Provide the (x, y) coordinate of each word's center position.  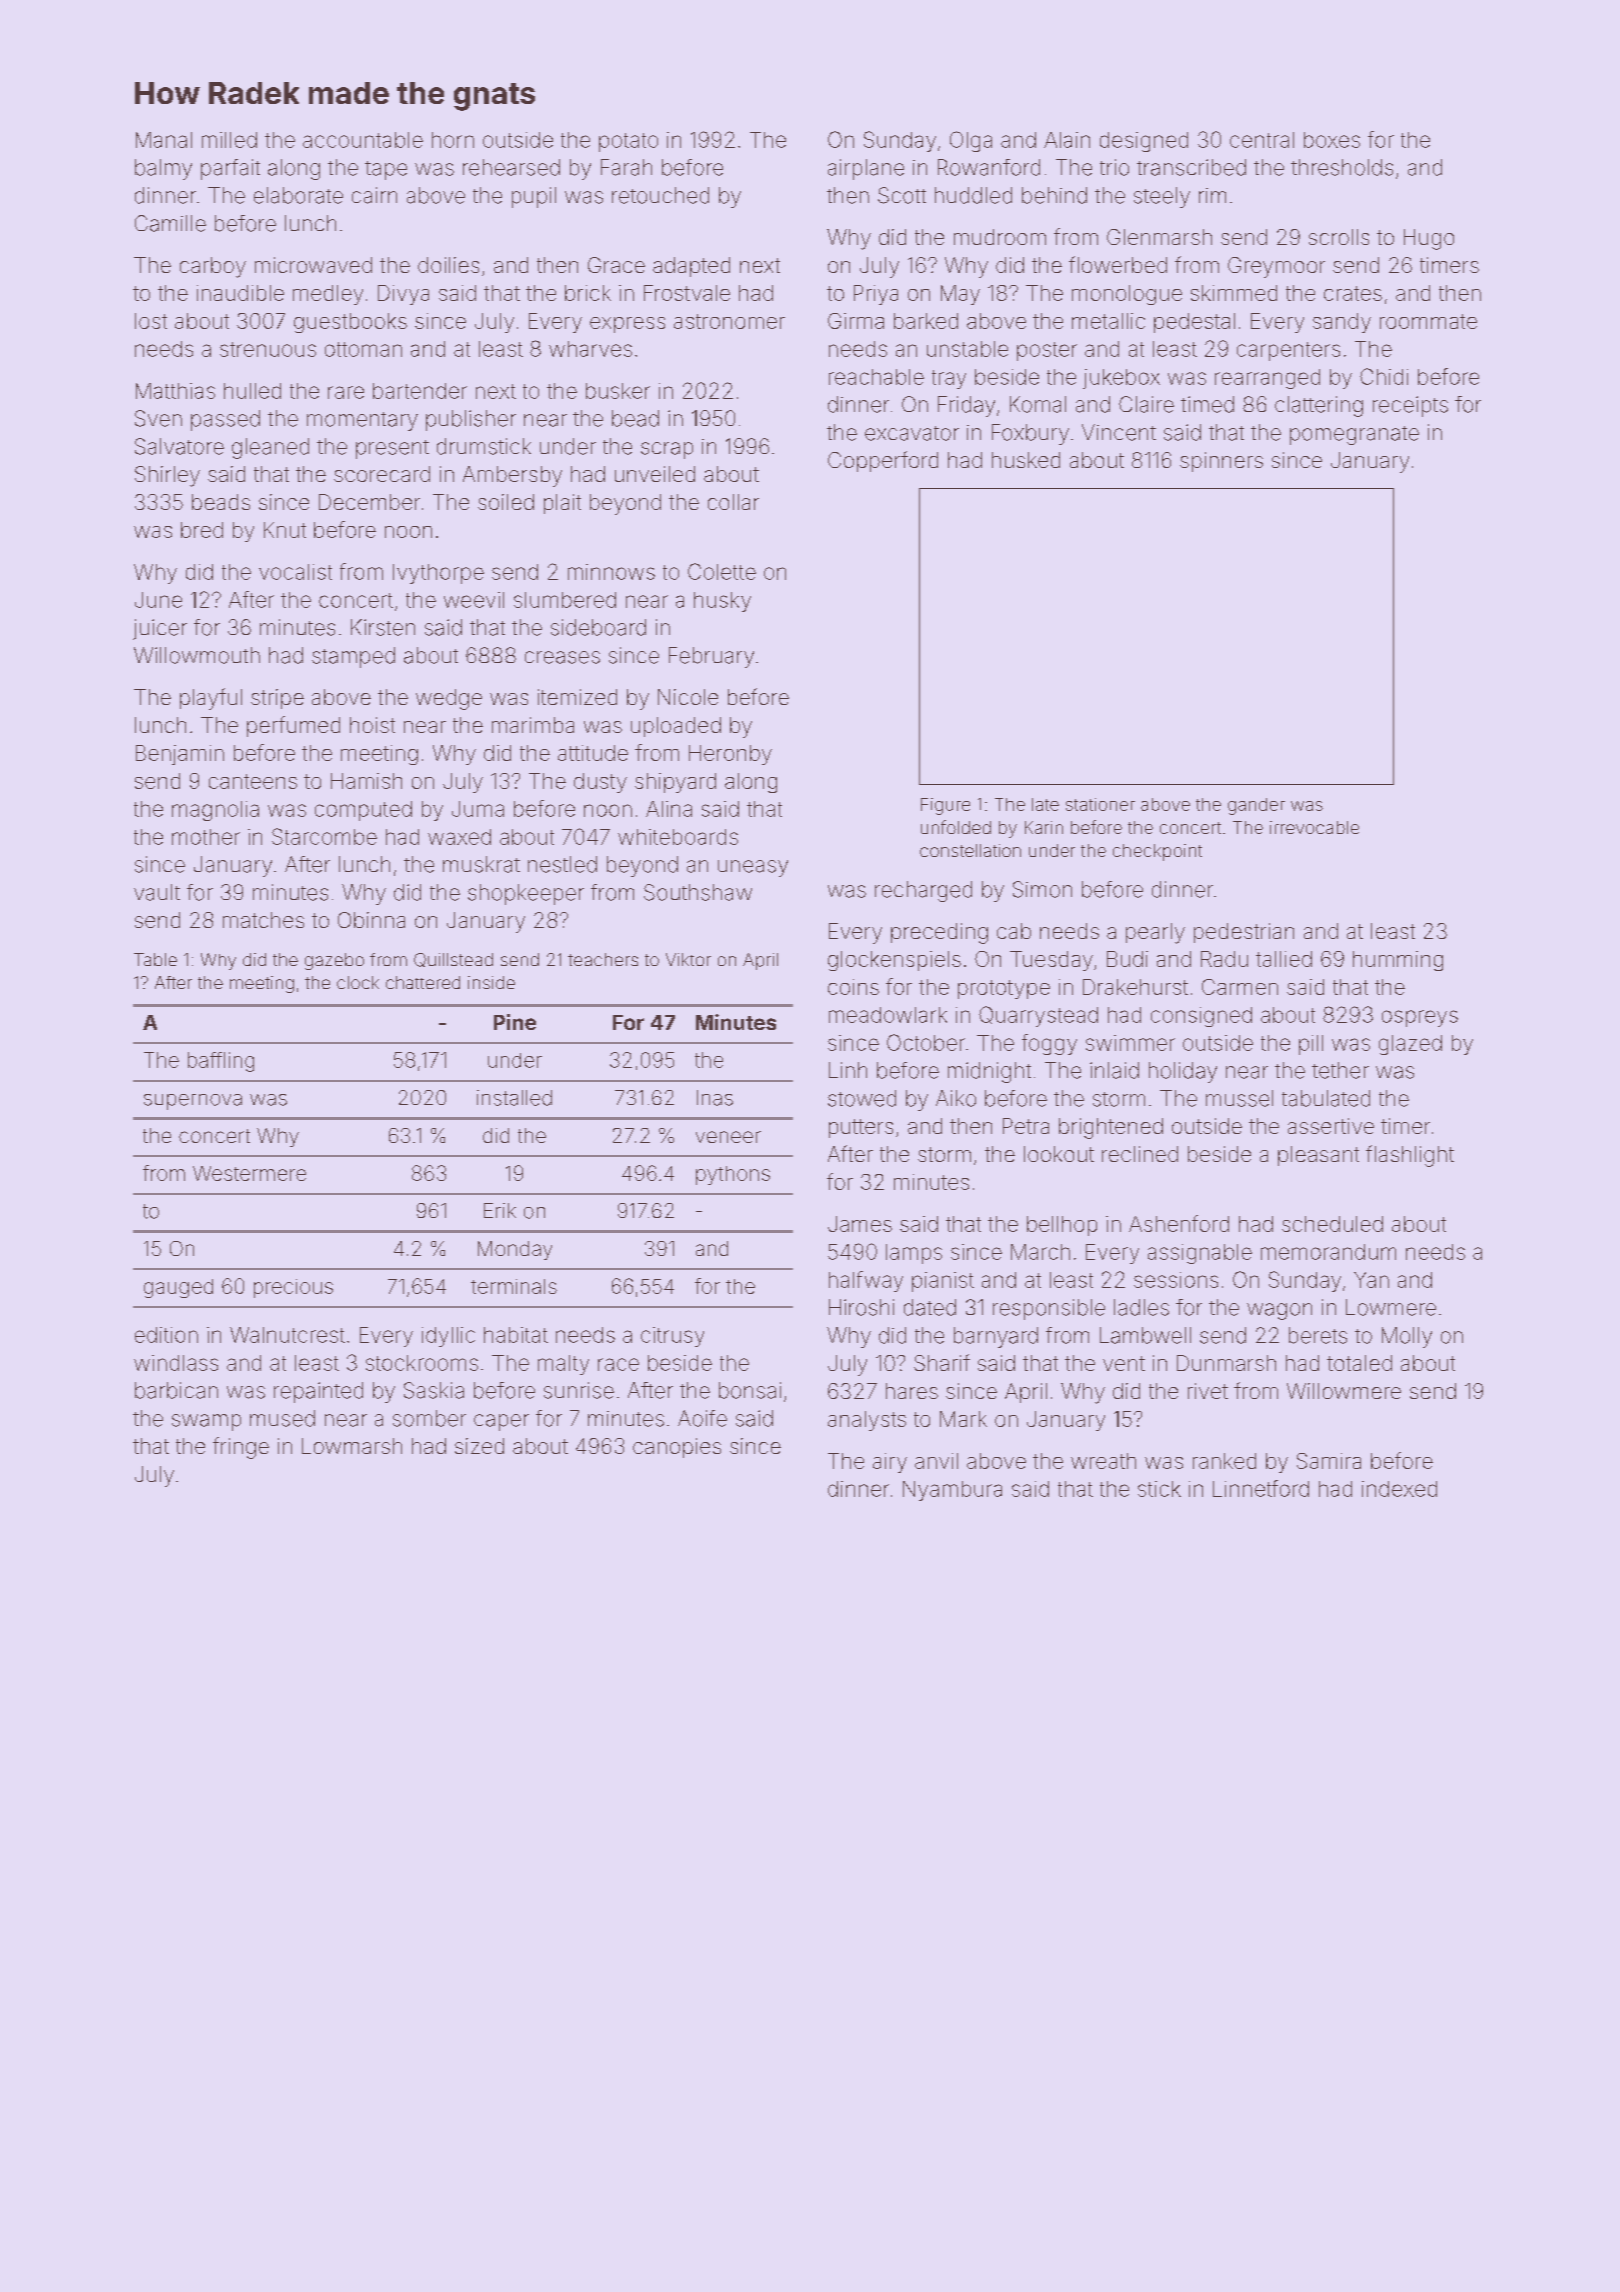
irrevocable (1314, 827)
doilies (448, 265)
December (369, 502)
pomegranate (1354, 435)
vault (157, 892)
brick (588, 293)
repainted (318, 1392)
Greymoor (1276, 267)
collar (733, 502)
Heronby (730, 755)
